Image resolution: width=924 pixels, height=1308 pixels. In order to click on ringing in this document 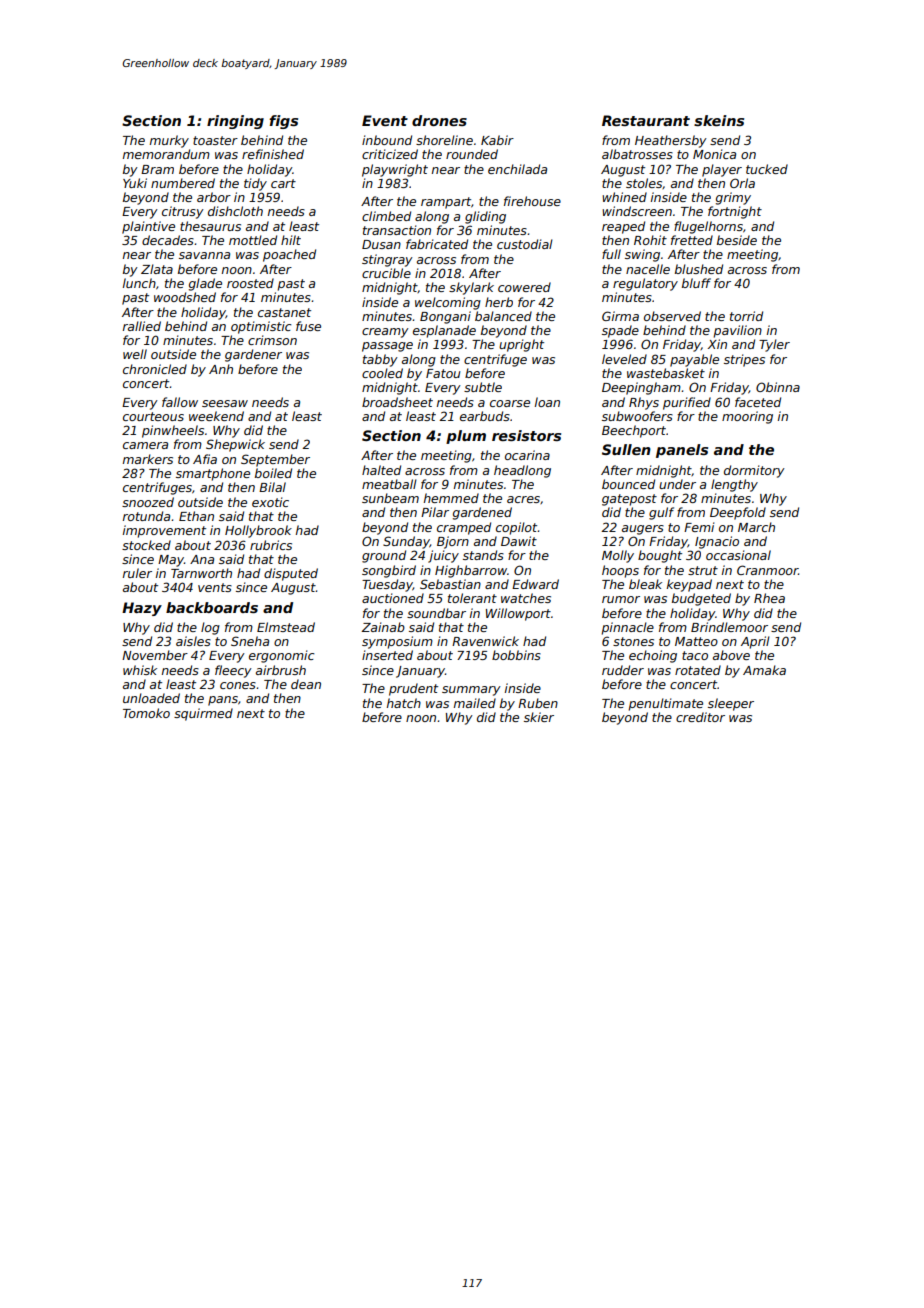, I will do `click(235, 122)`.
